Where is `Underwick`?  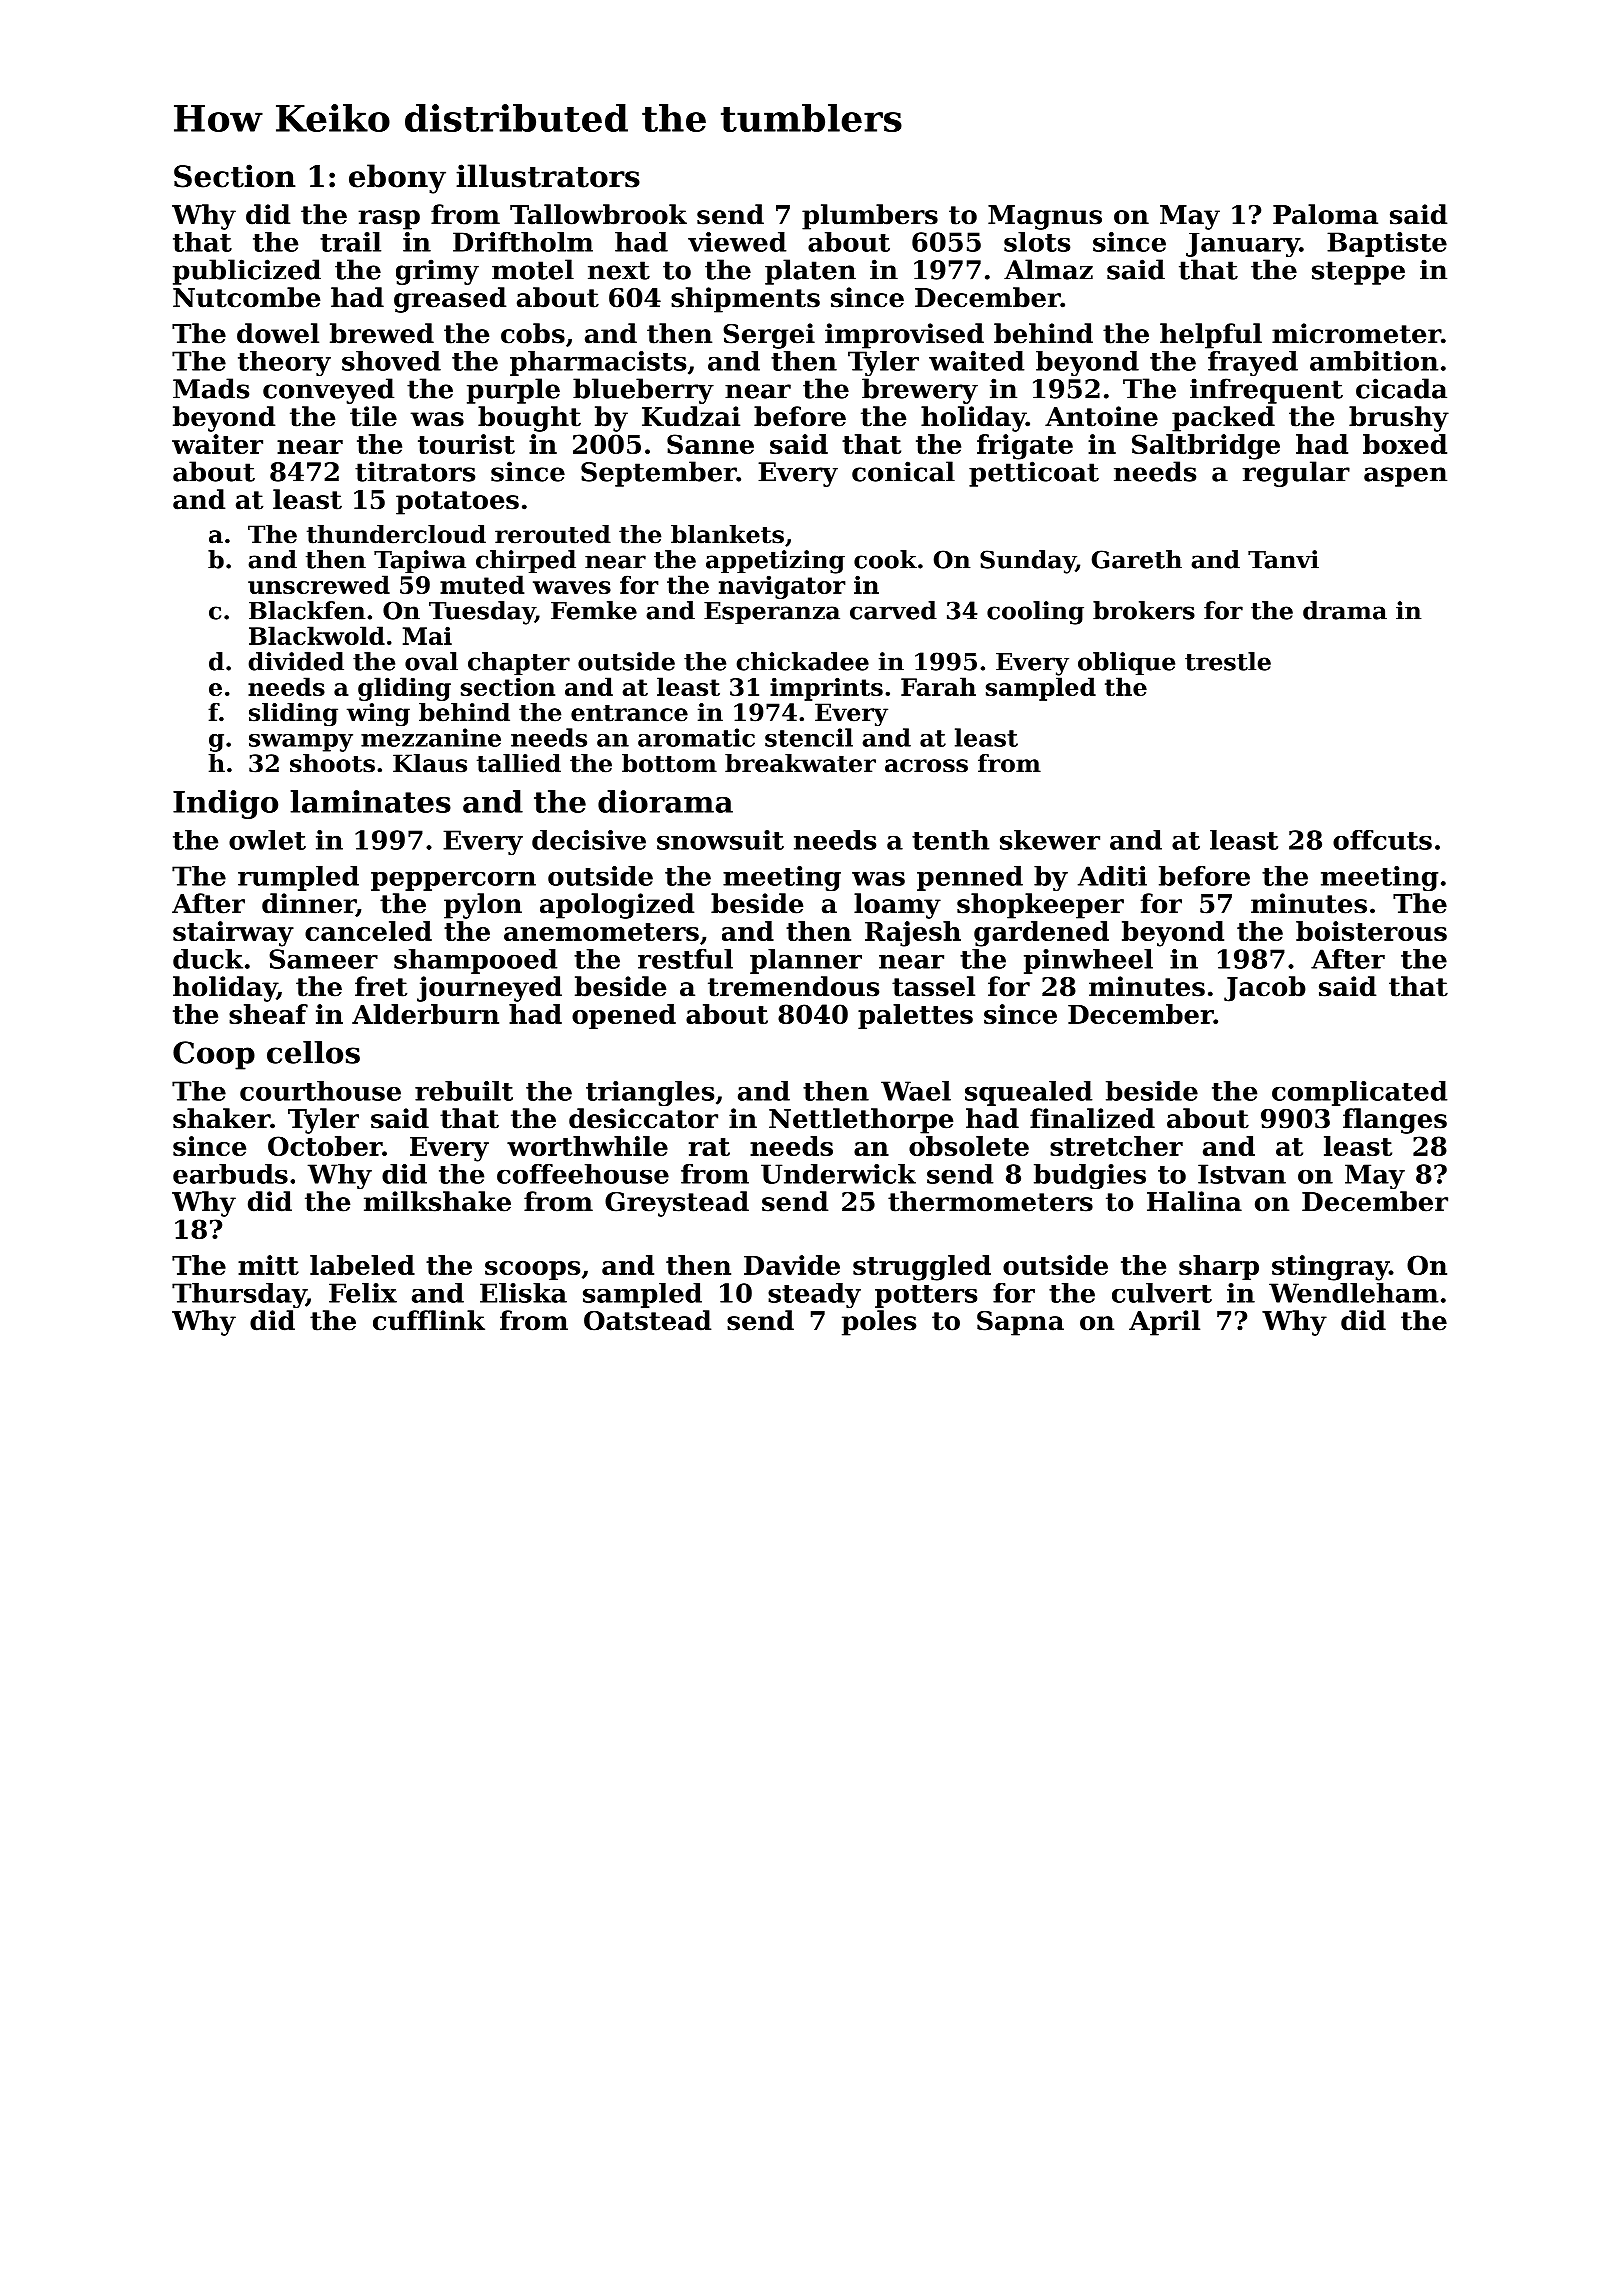
Underwick is located at coordinates (838, 1174).
